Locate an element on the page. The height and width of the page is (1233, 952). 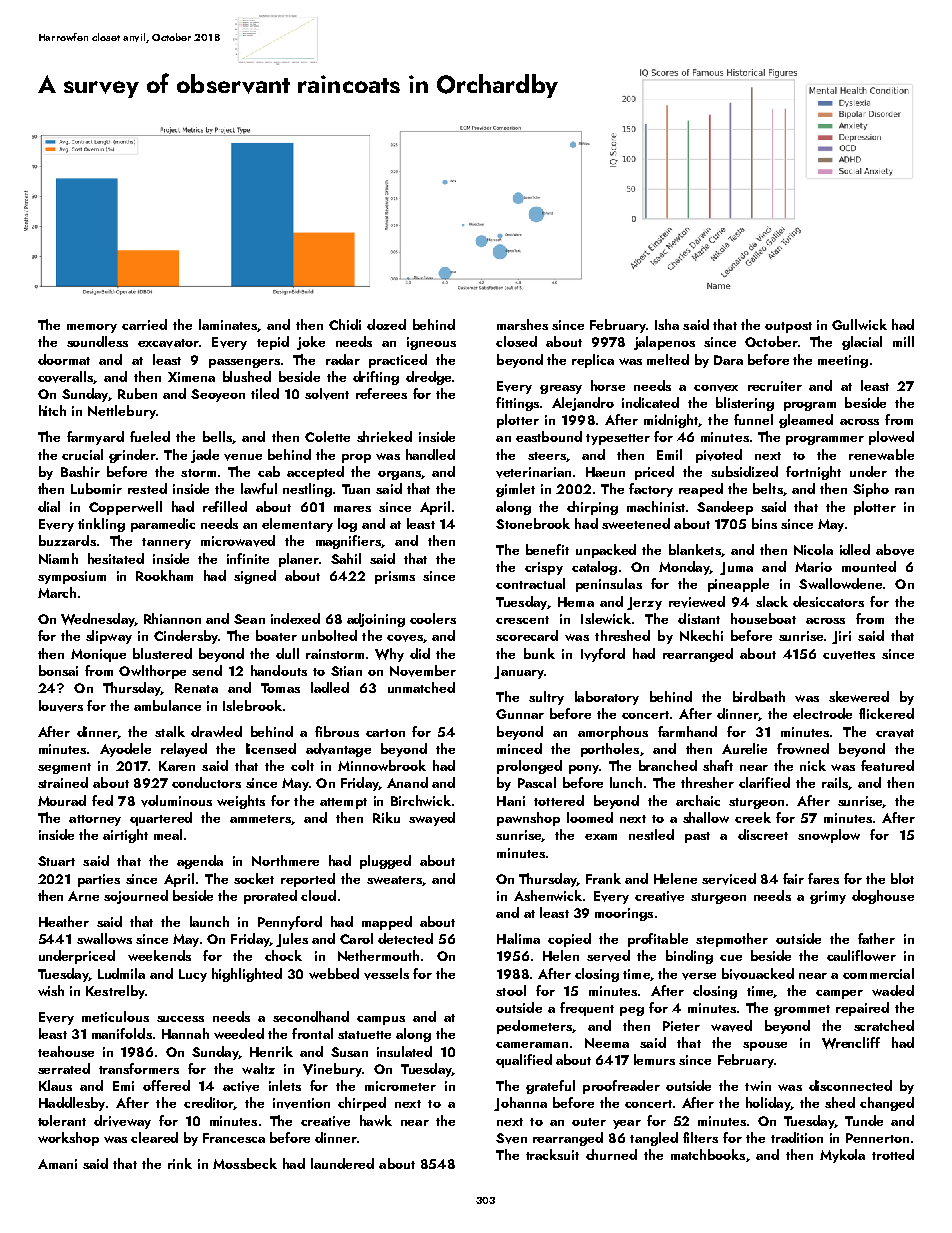
dozed is located at coordinates (386, 324).
